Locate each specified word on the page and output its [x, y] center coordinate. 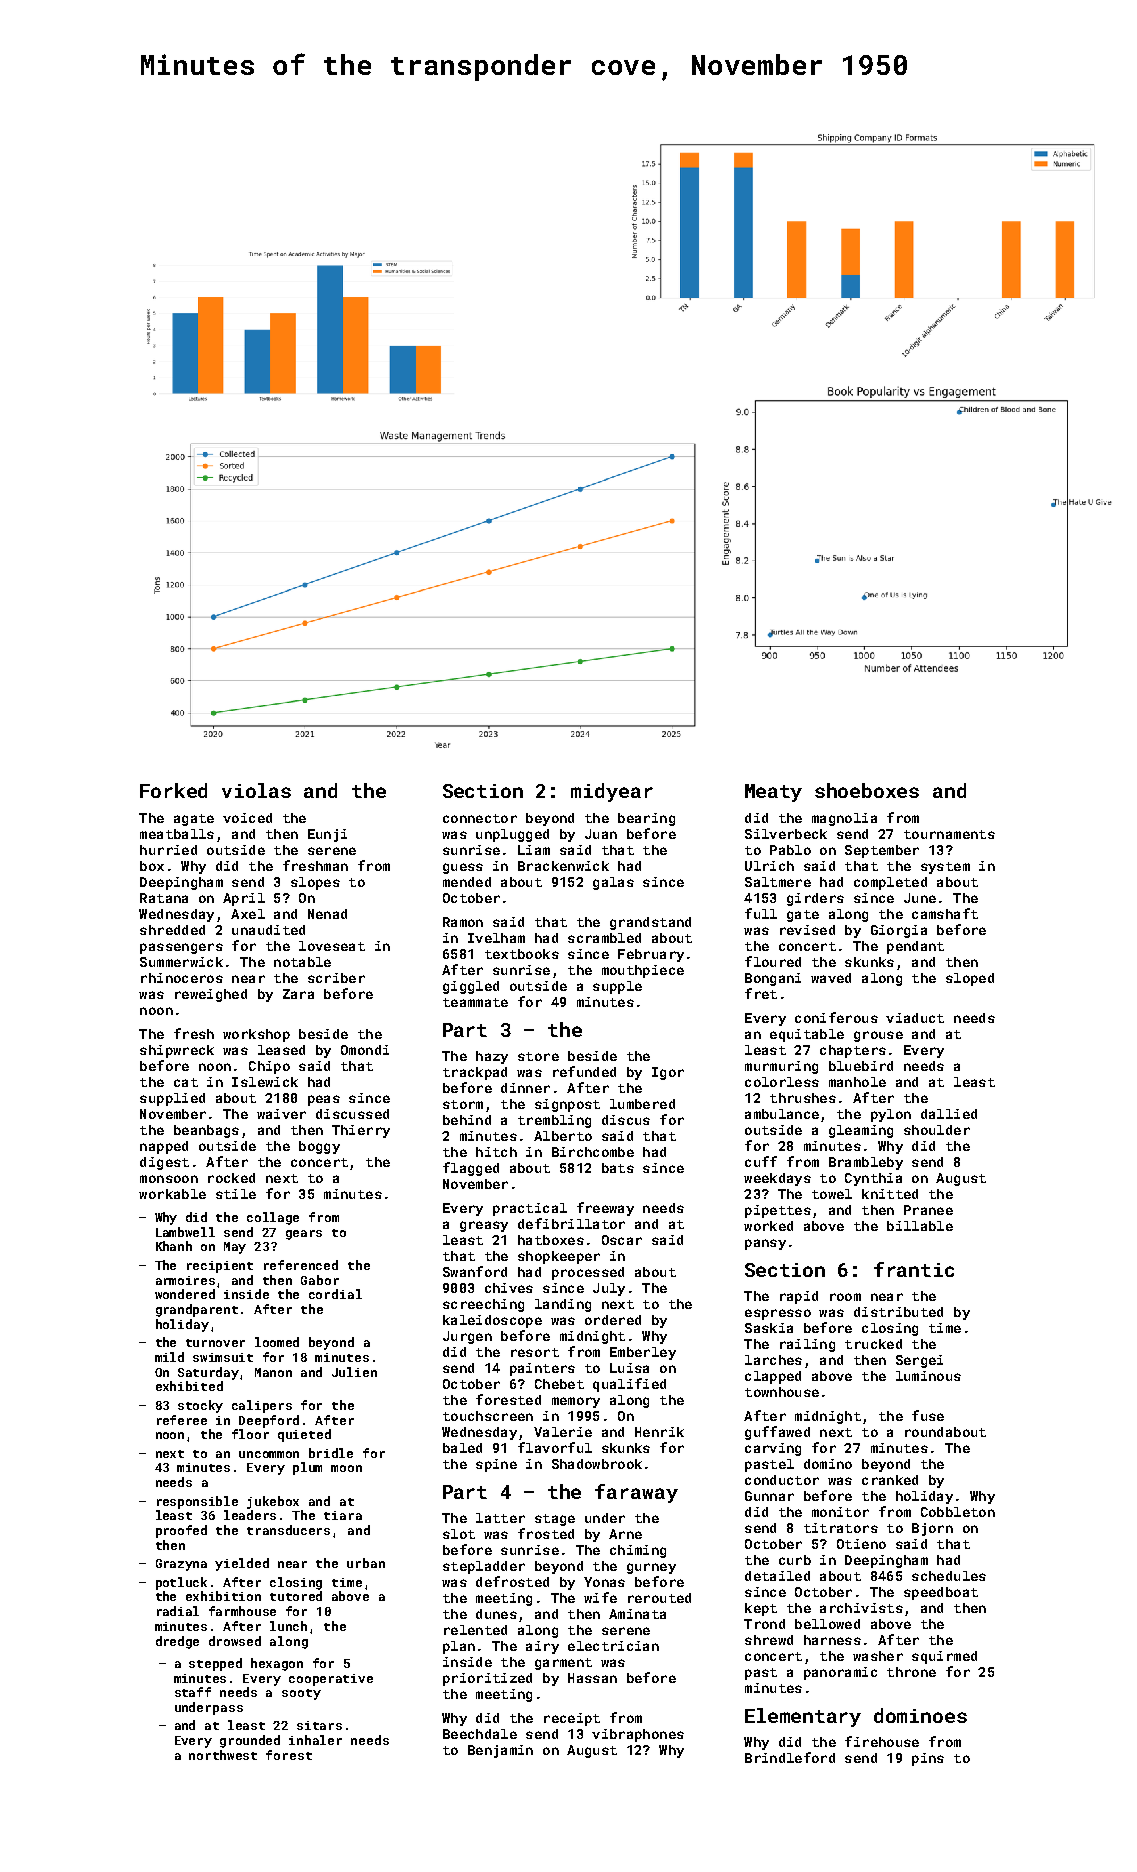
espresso [778, 1314]
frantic [914, 1269]
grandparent [197, 1310]
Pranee [928, 1210]
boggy [319, 1147]
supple [617, 987]
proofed [181, 1531]
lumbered [642, 1104]
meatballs [177, 834]
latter [500, 1518]
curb [795, 1560]
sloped [970, 979]
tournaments [949, 834]
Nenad [327, 914]
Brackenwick [563, 866]
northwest [223, 1755]
